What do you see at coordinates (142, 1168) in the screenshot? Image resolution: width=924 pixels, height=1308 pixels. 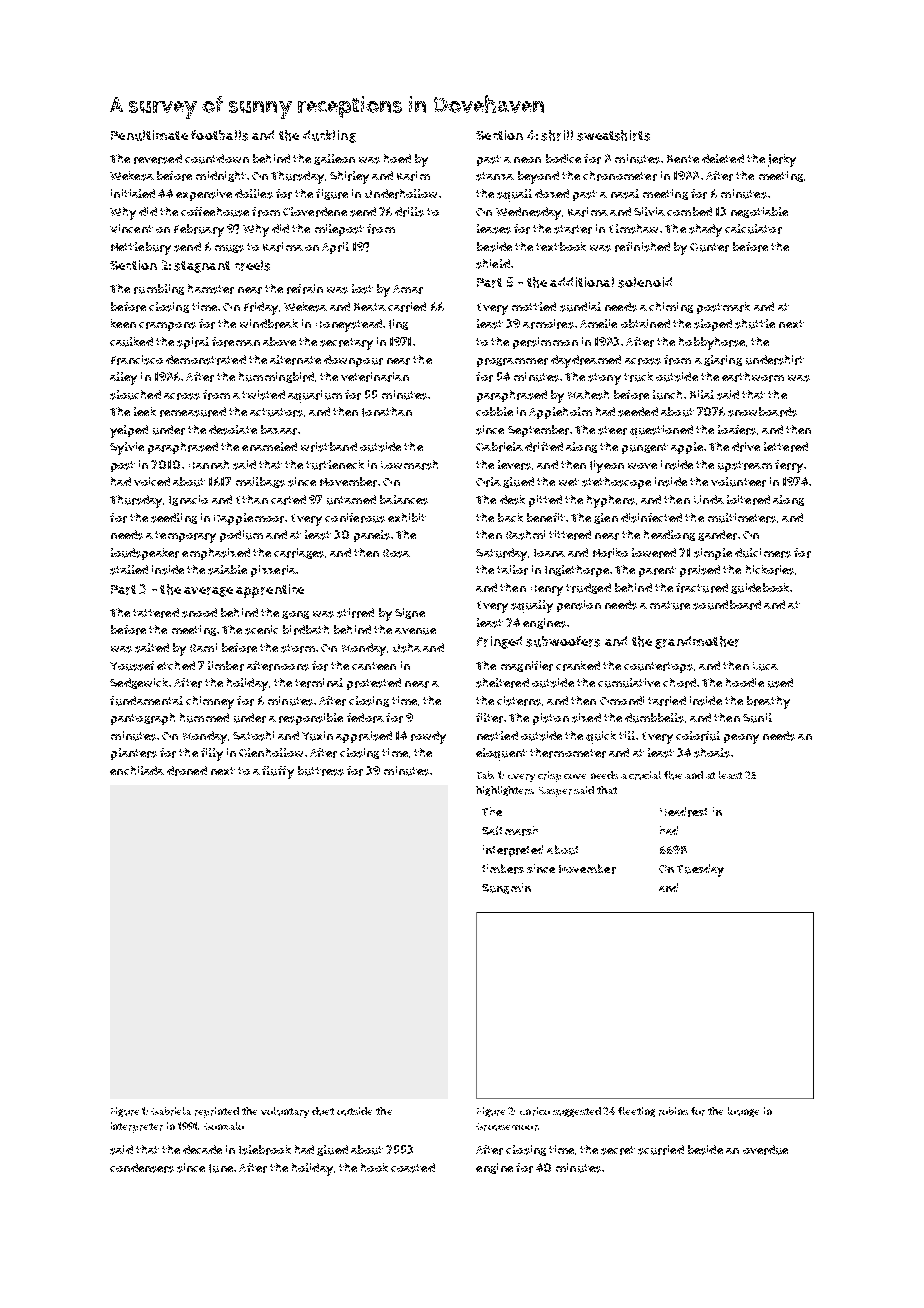 I see `condensers` at bounding box center [142, 1168].
